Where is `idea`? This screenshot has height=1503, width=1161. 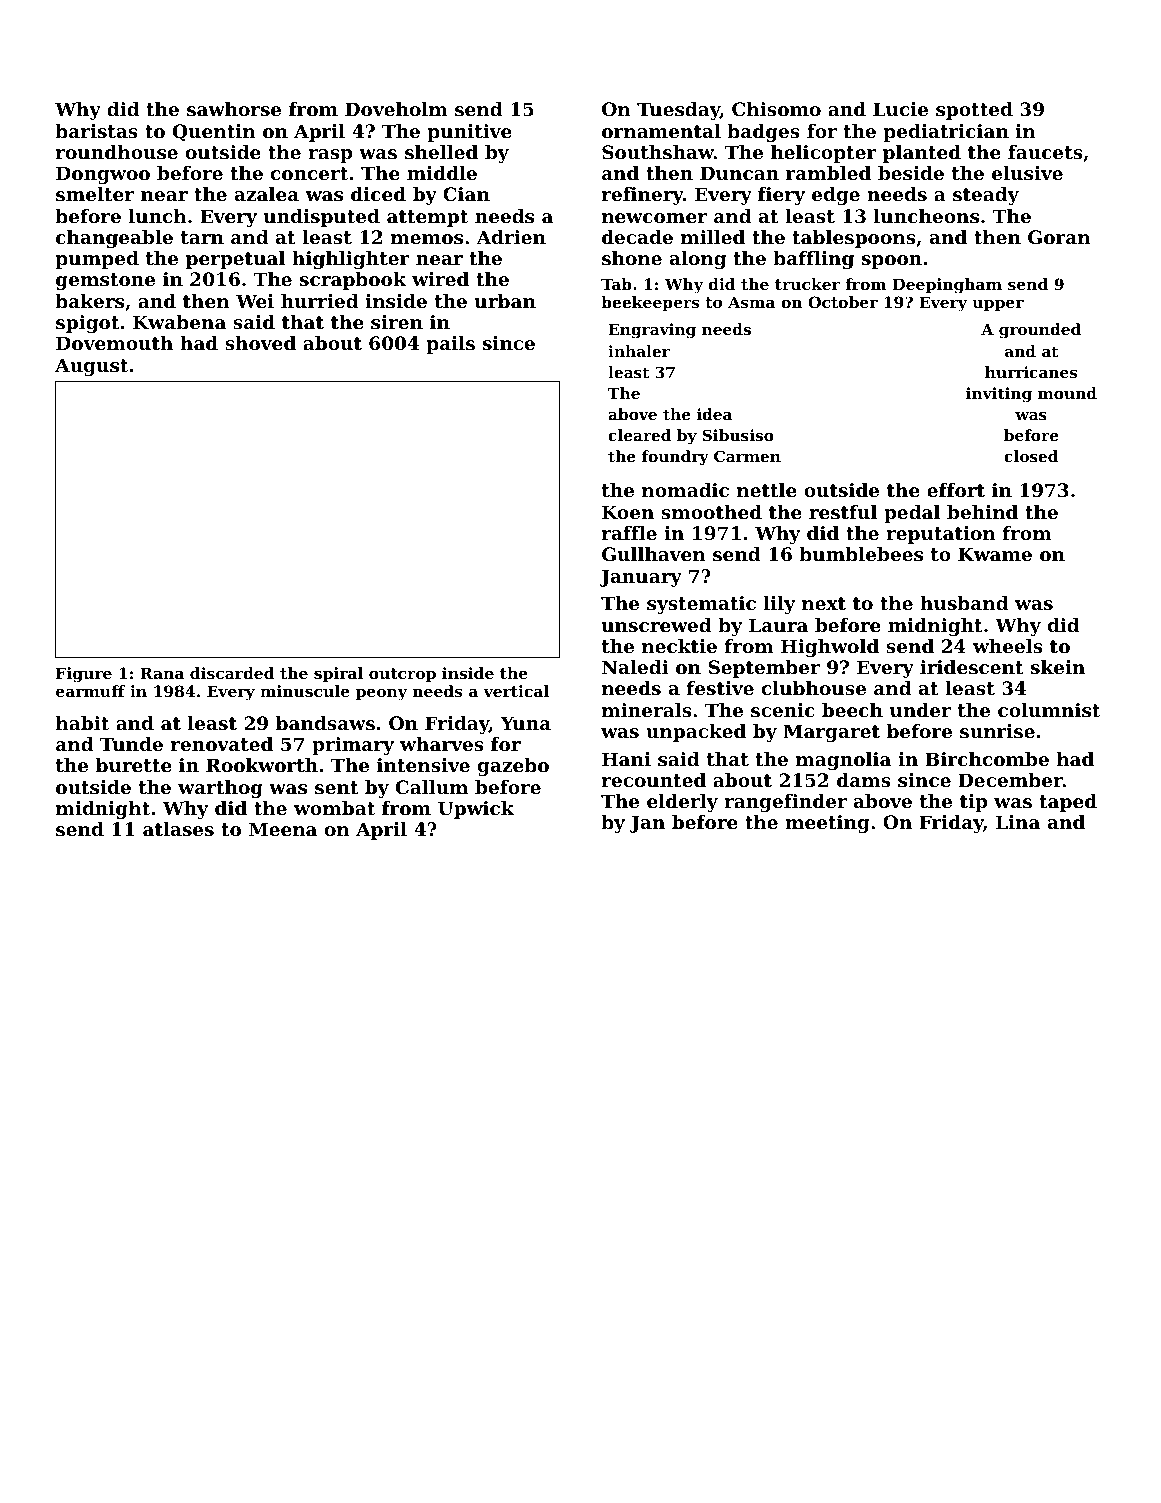
idea is located at coordinates (714, 414).
